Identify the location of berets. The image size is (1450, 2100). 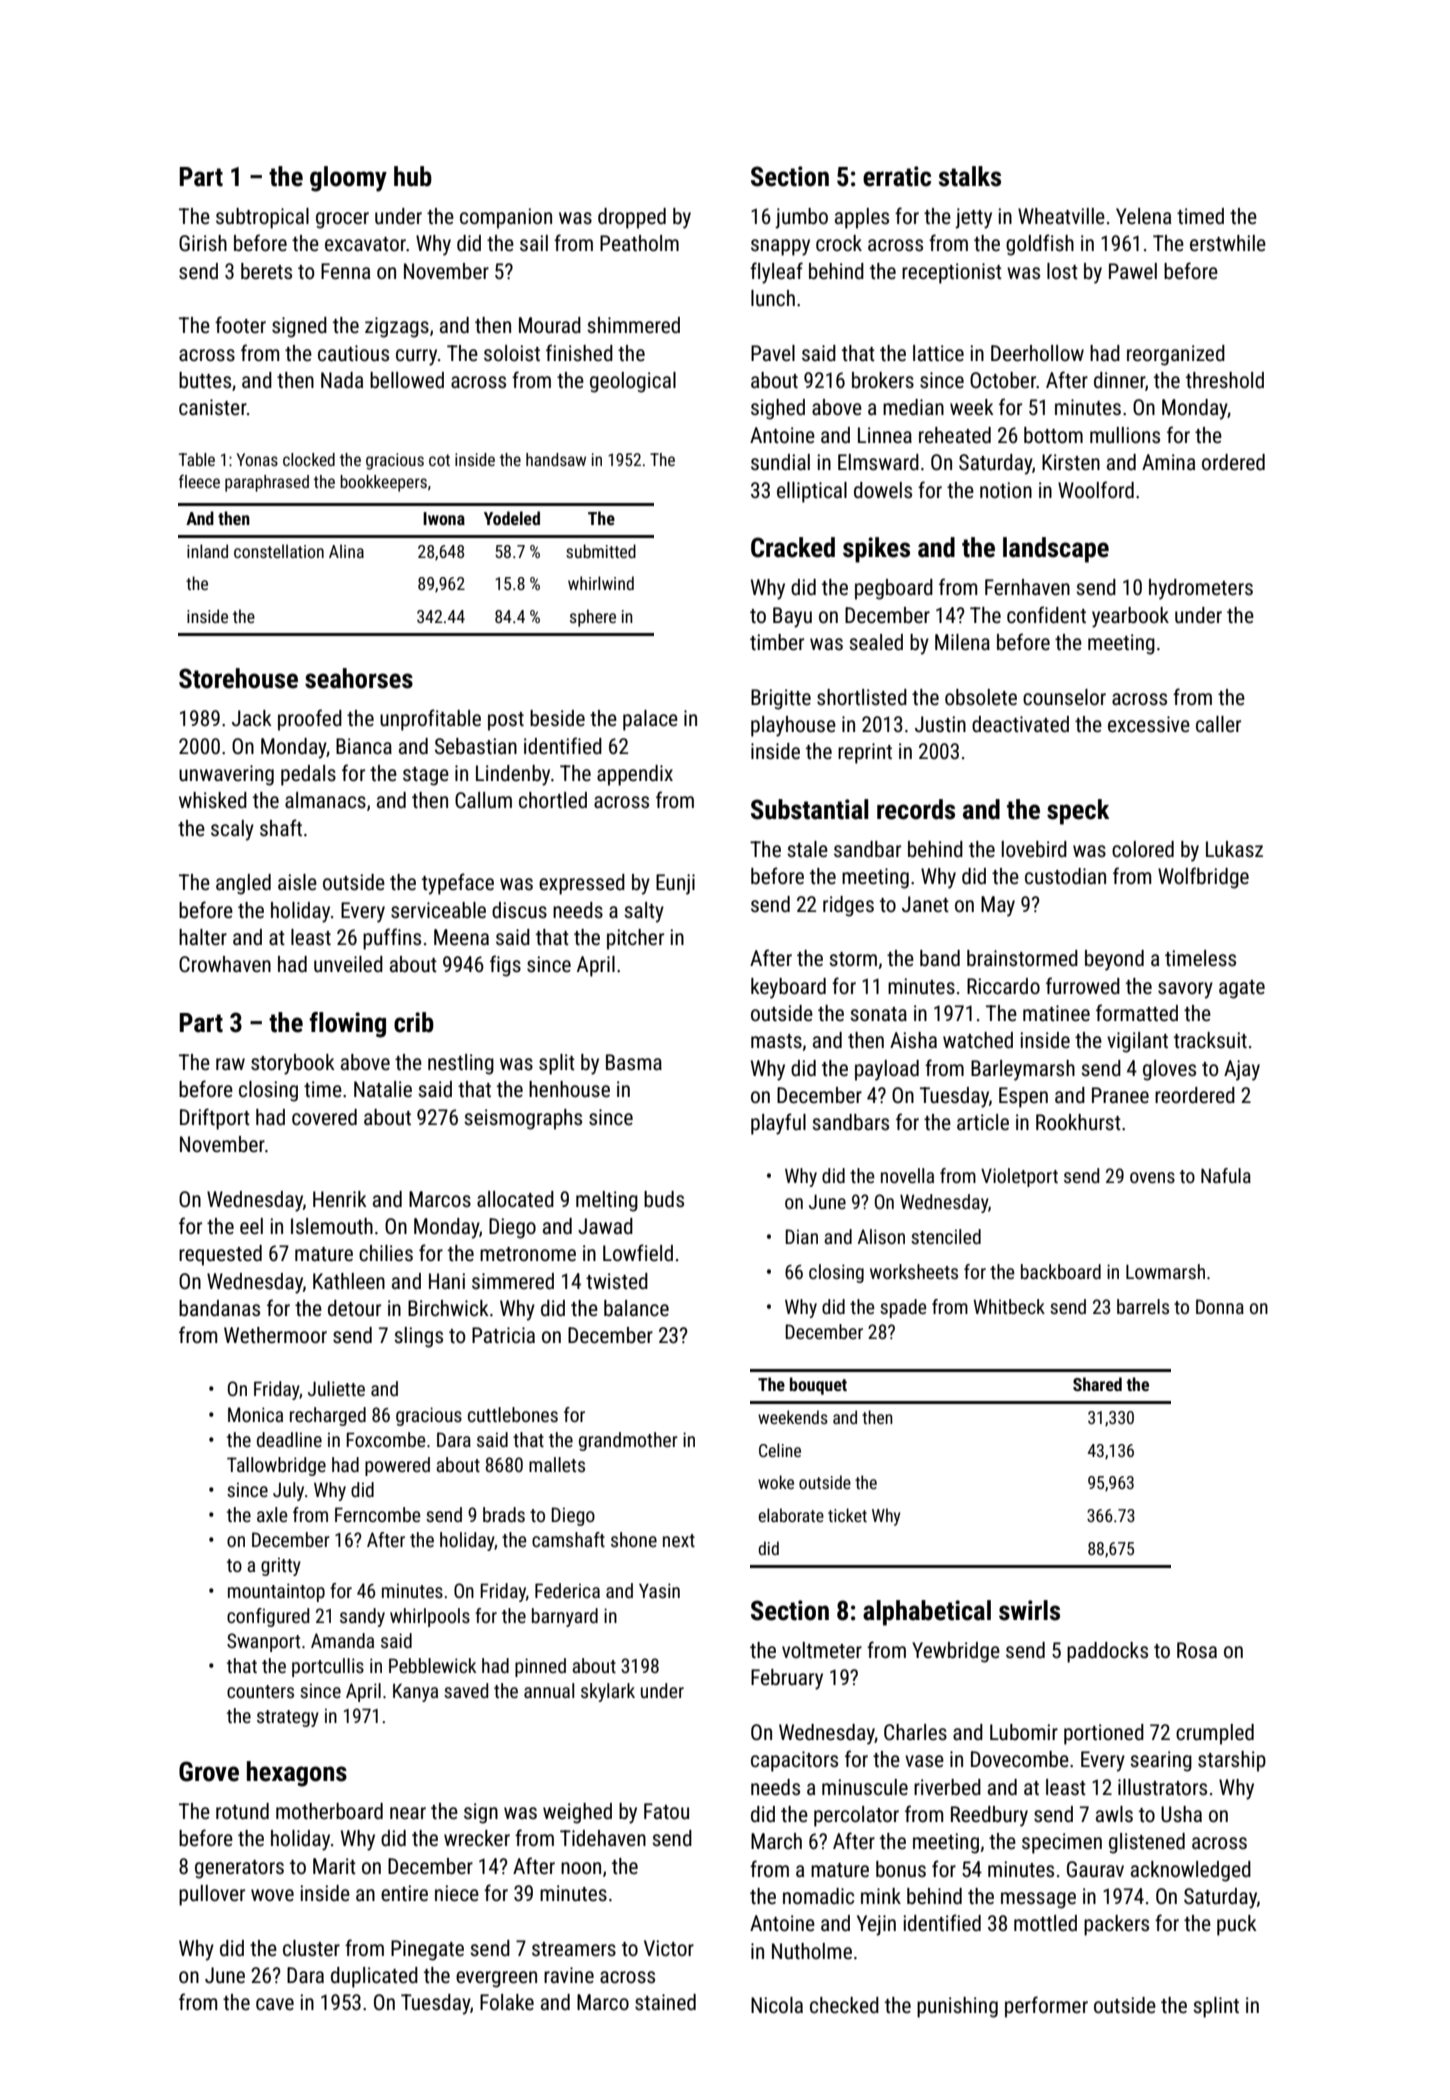
(266, 271).
